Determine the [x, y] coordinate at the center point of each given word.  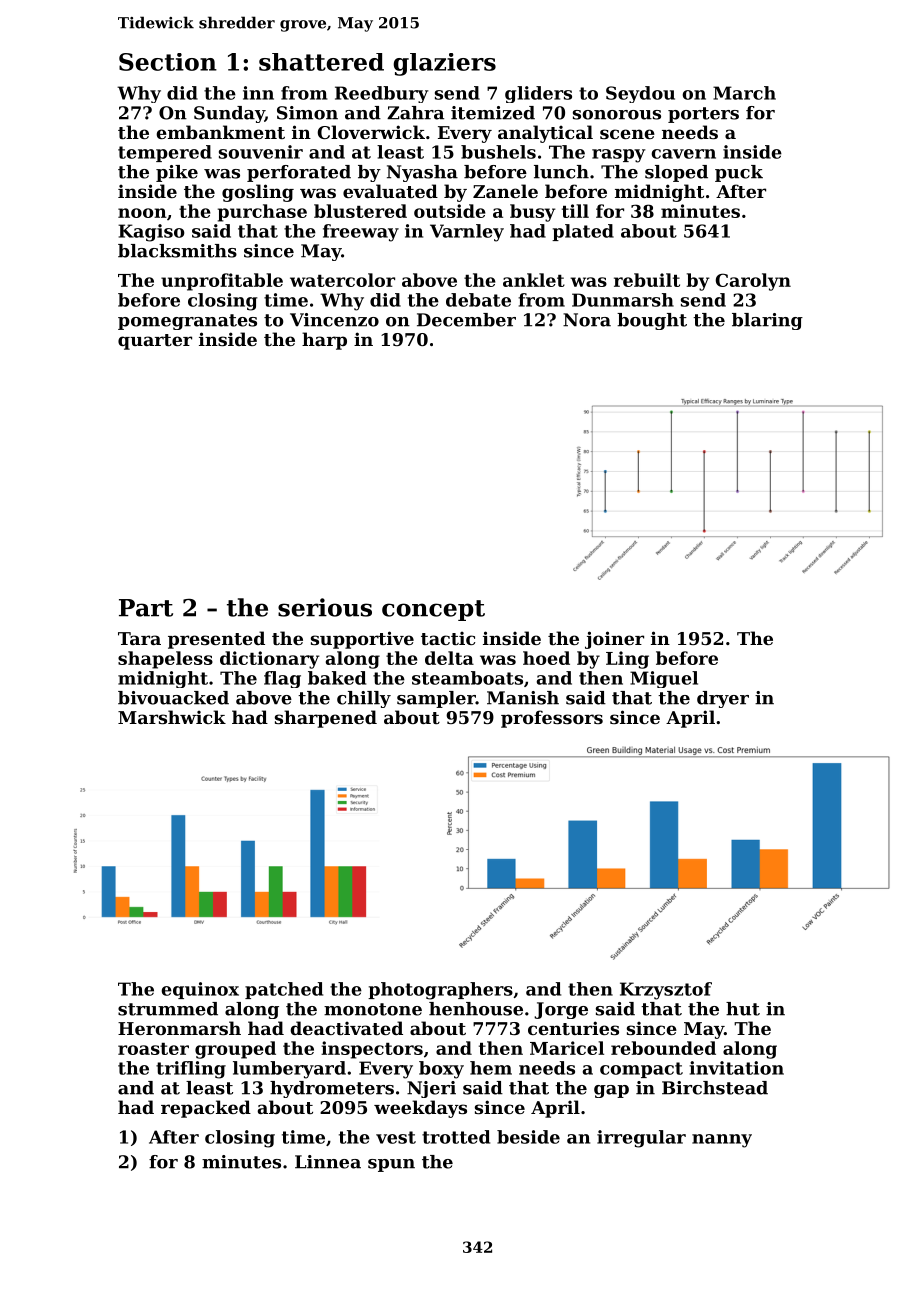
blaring [767, 321]
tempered [165, 153]
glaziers [444, 64]
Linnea [328, 1162]
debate [478, 300]
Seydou [640, 94]
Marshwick [172, 717]
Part [146, 608]
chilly [364, 699]
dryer [723, 699]
